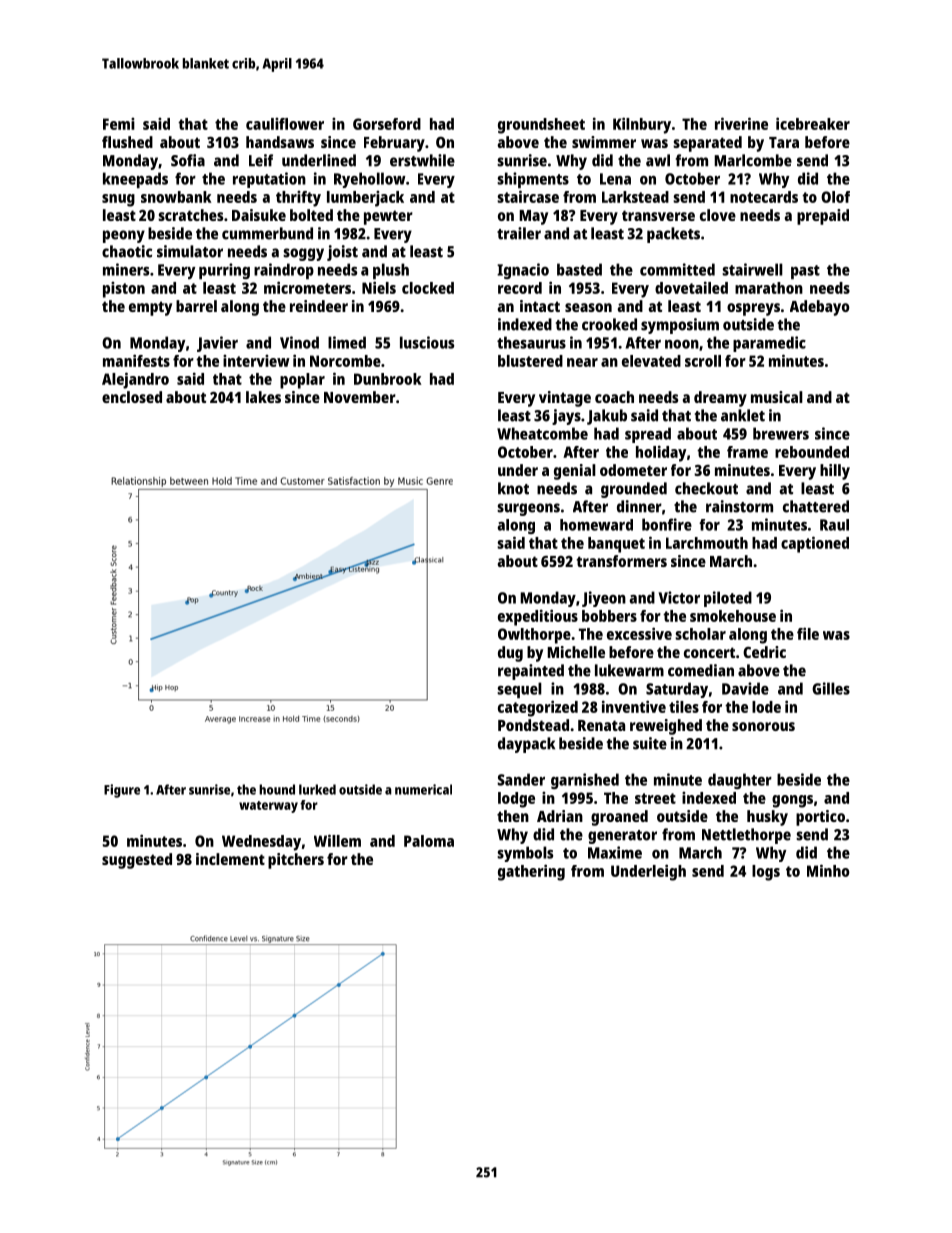 Image resolution: width=952 pixels, height=1233 pixels. Describe the element at coordinates (769, 344) in the screenshot. I see `paramedic` at that location.
